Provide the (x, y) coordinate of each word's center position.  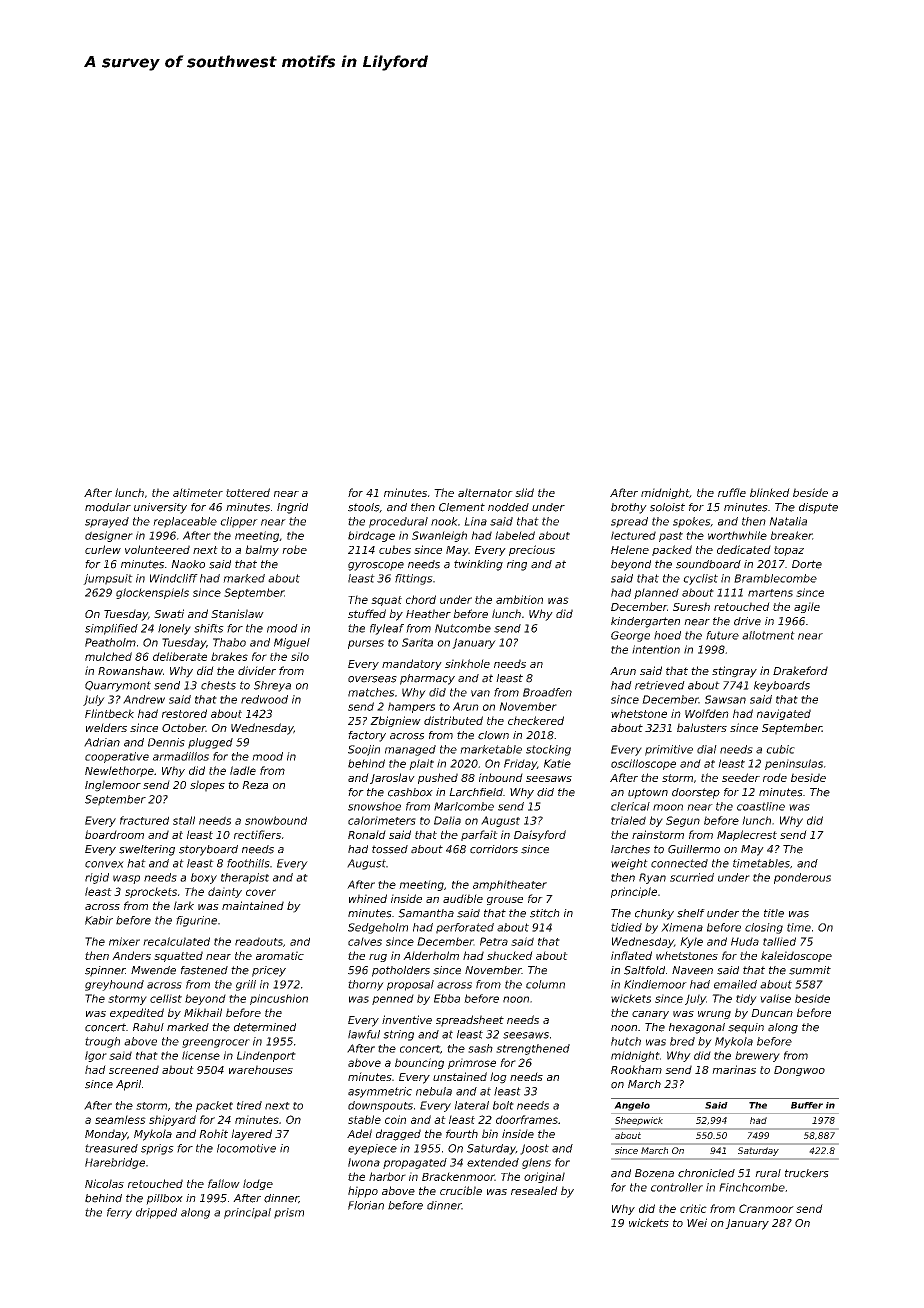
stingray (734, 672)
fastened (204, 970)
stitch (545, 913)
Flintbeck (109, 713)
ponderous (802, 878)
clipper (239, 522)
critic (693, 1208)
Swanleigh (439, 536)
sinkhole (467, 663)
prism (289, 1213)
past (671, 537)
